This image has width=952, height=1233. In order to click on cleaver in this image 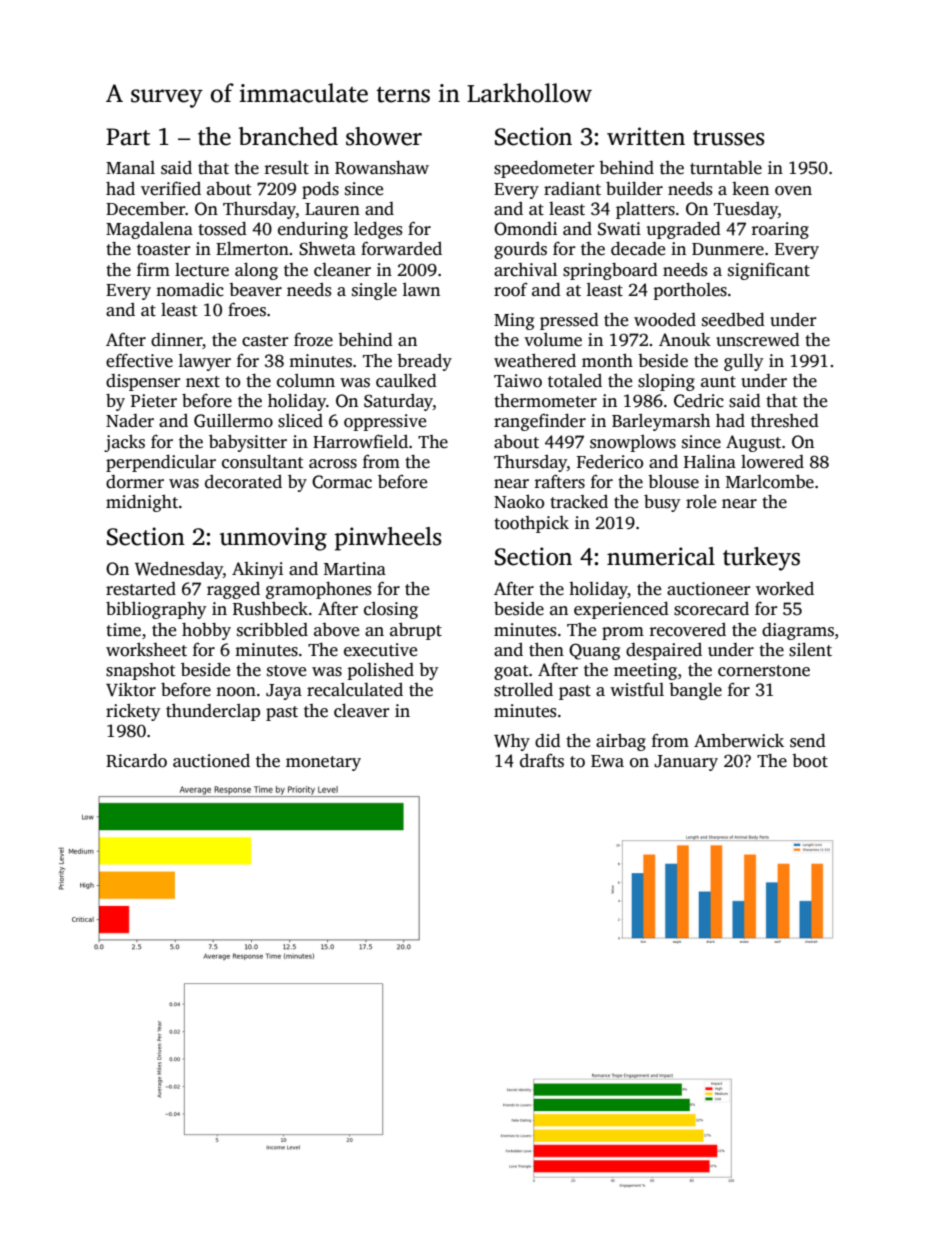, I will do `click(361, 711)`.
